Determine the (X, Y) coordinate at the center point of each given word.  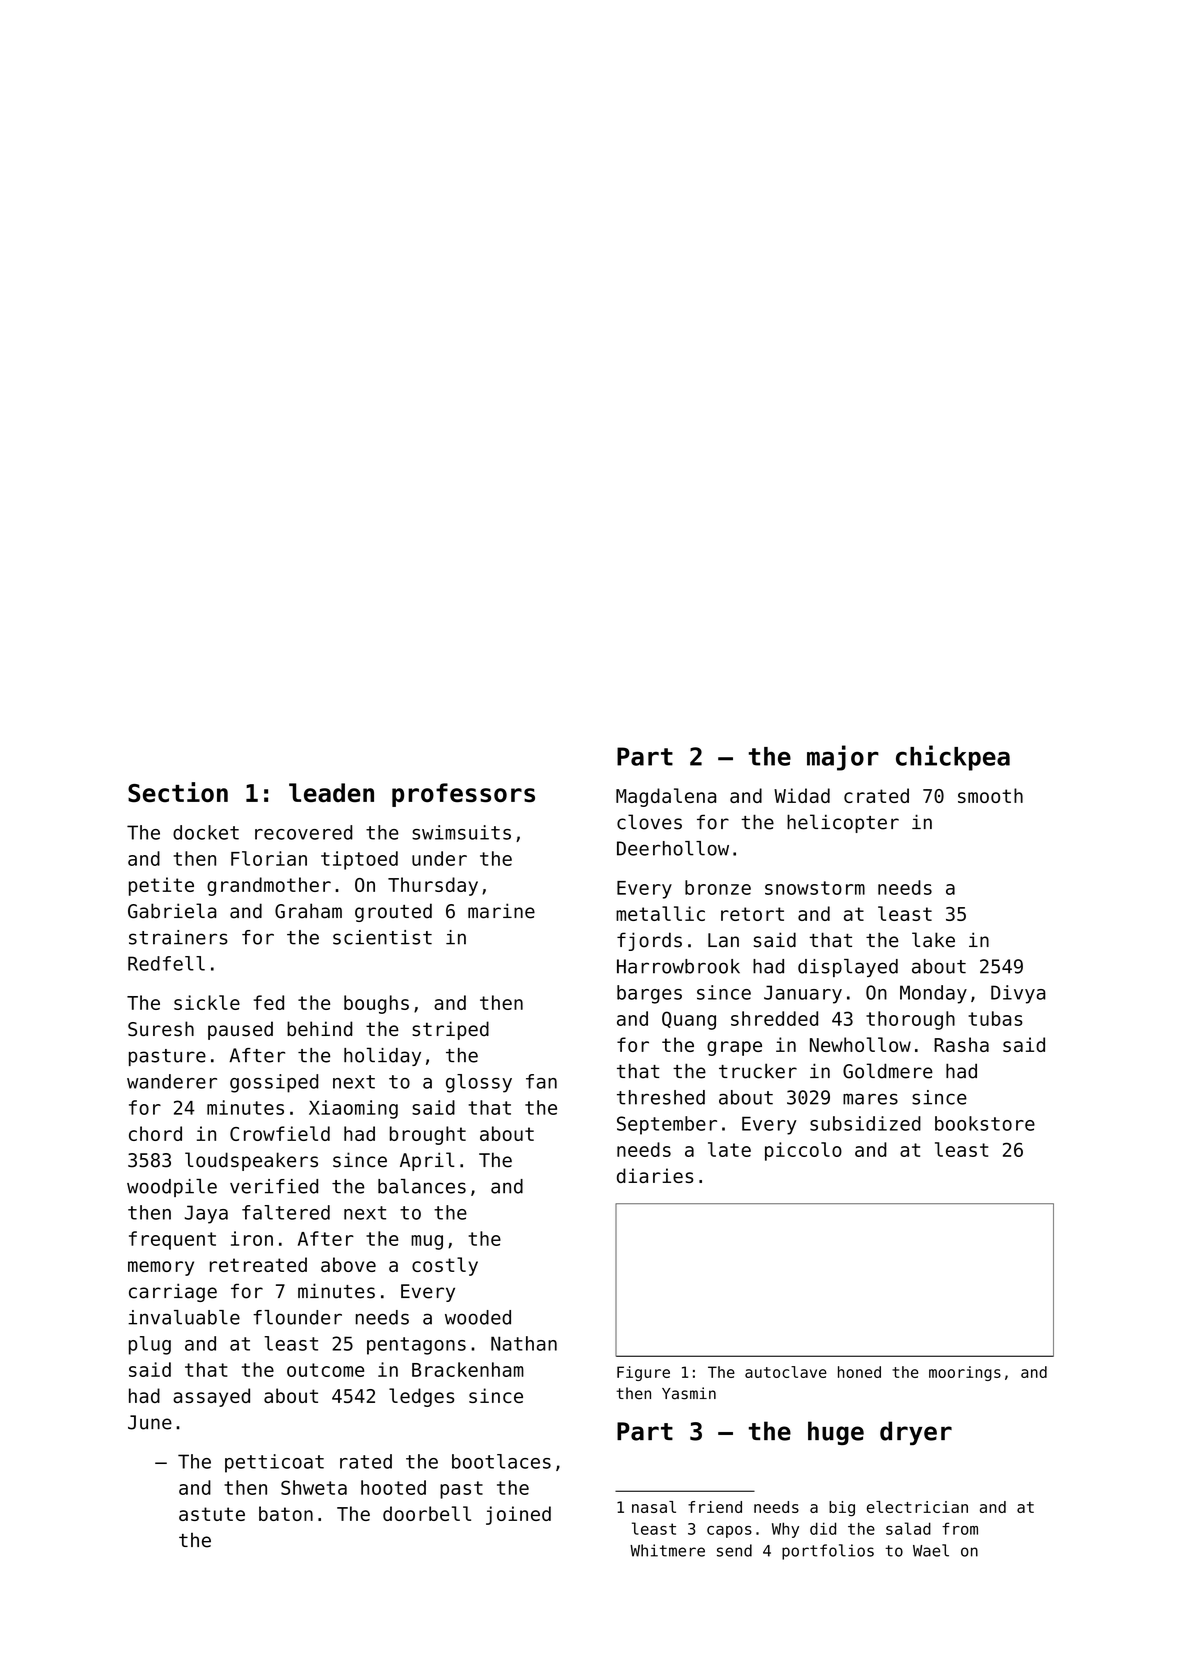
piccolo (803, 1151)
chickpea (953, 758)
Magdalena (666, 797)
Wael (931, 1550)
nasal (654, 1507)
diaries (655, 1175)
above (348, 1264)
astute (212, 1514)
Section (178, 792)
